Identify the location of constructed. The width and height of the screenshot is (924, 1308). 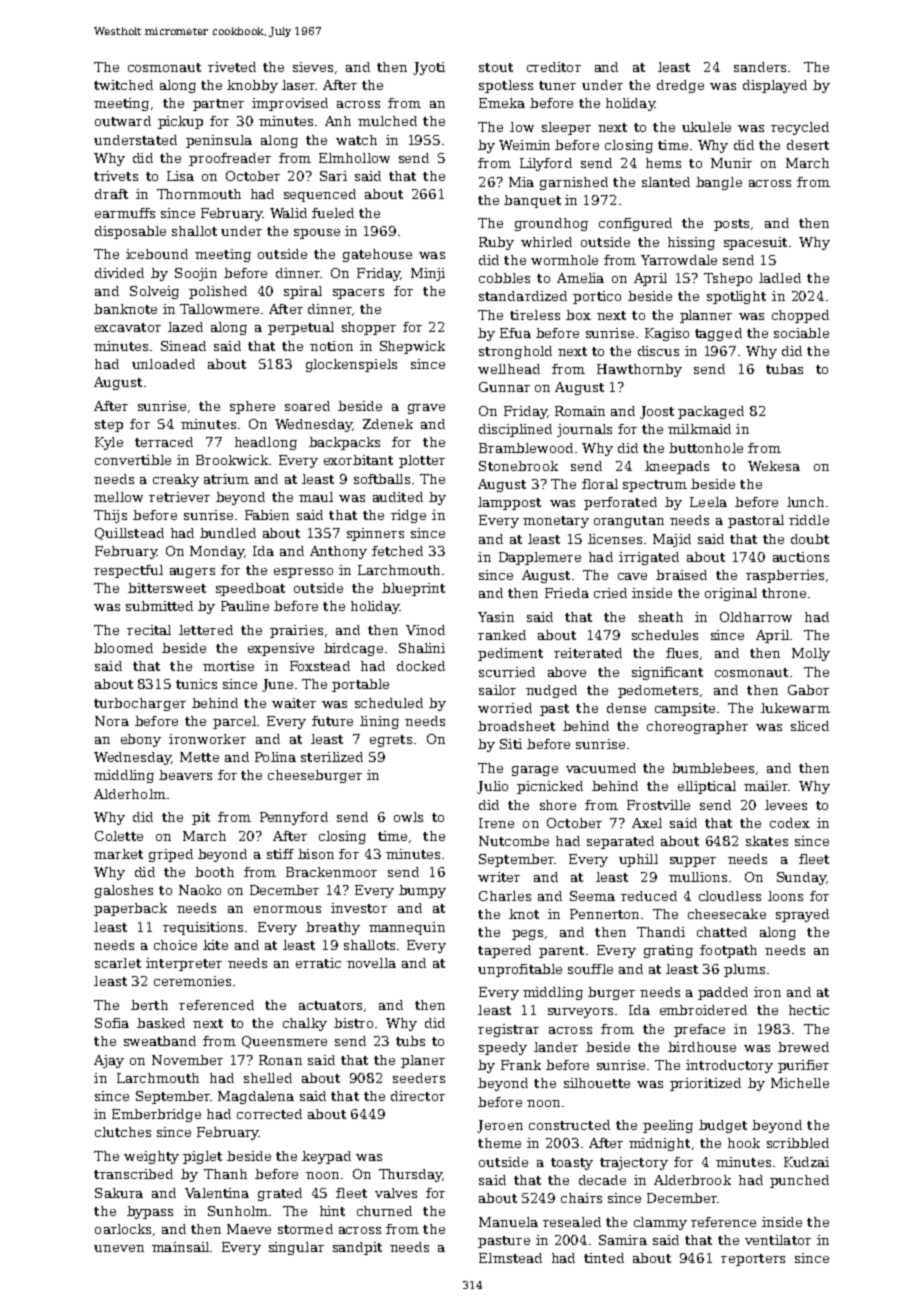
(569, 1125).
